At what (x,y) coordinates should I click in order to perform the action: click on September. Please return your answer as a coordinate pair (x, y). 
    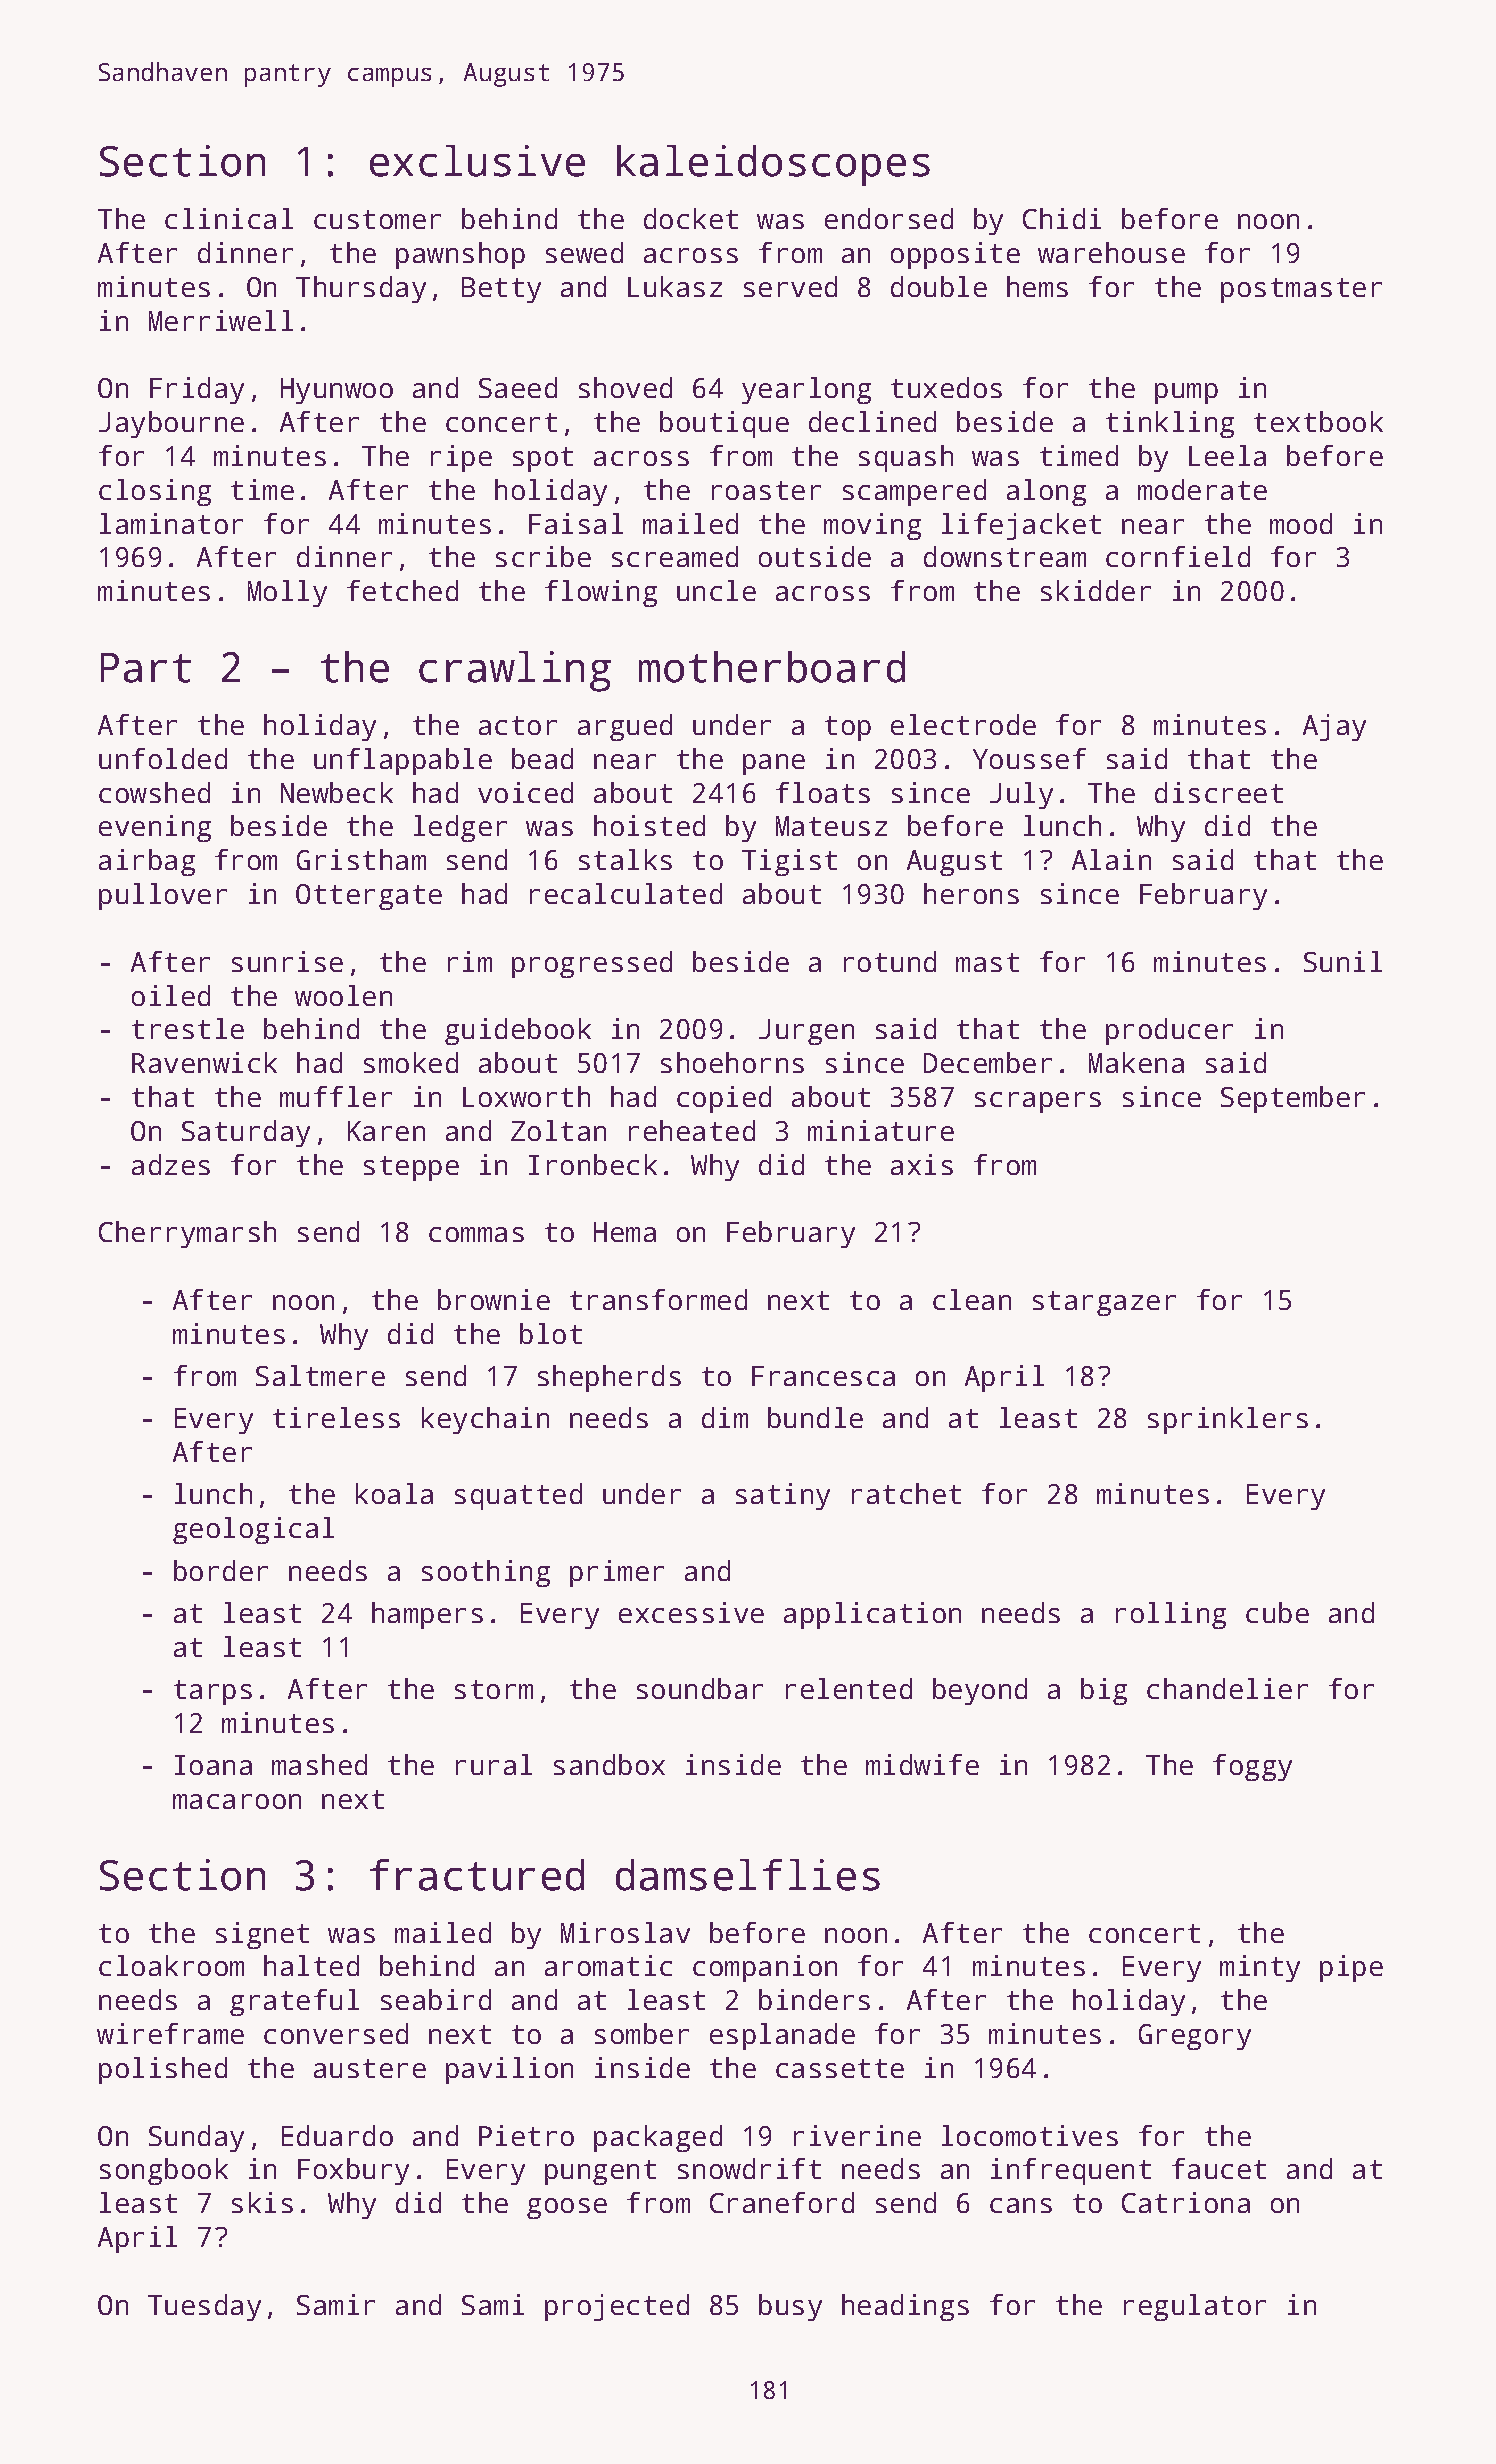
    Looking at the image, I should click on (1293, 1099).
